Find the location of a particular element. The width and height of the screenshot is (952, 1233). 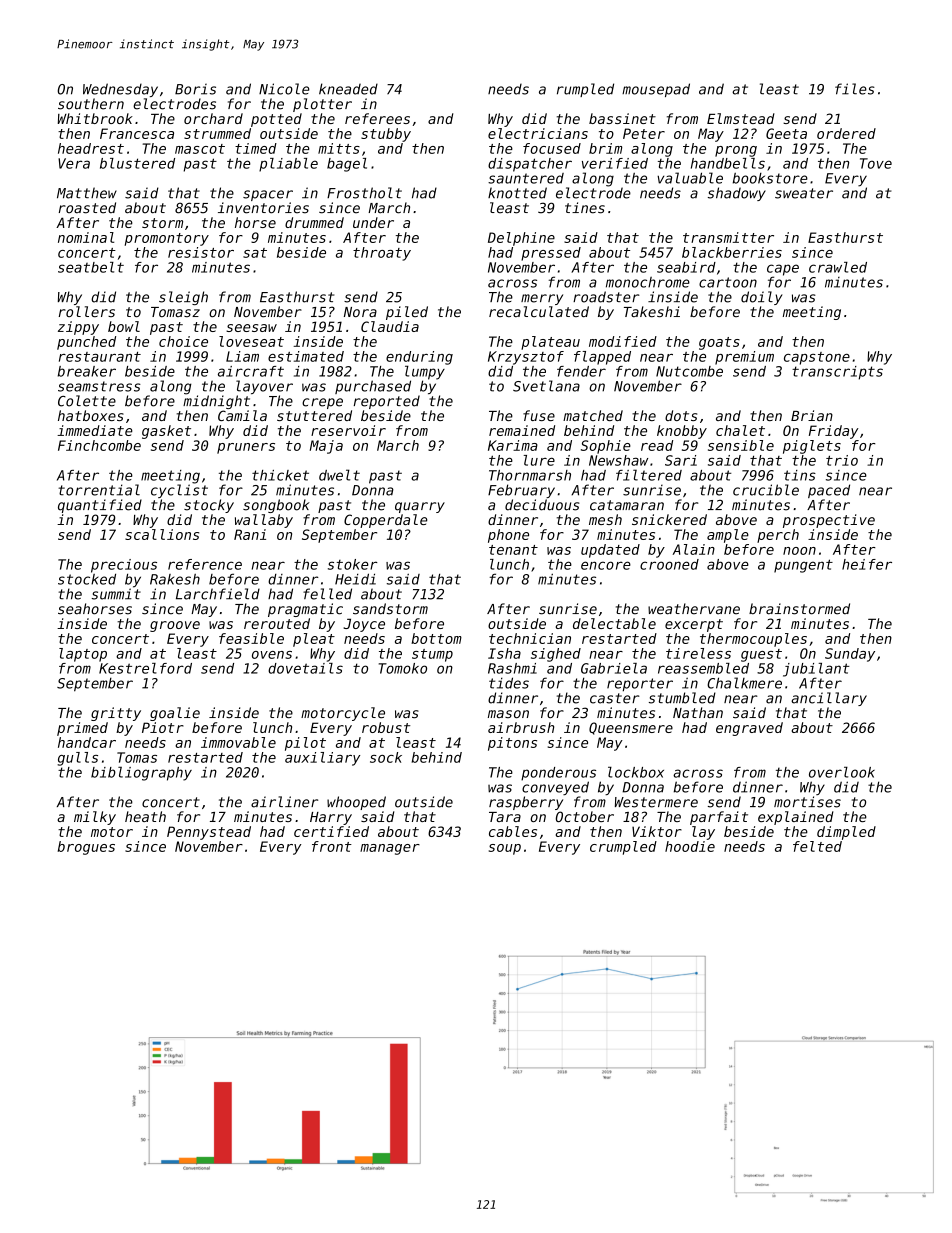

Francesca is located at coordinates (137, 133).
